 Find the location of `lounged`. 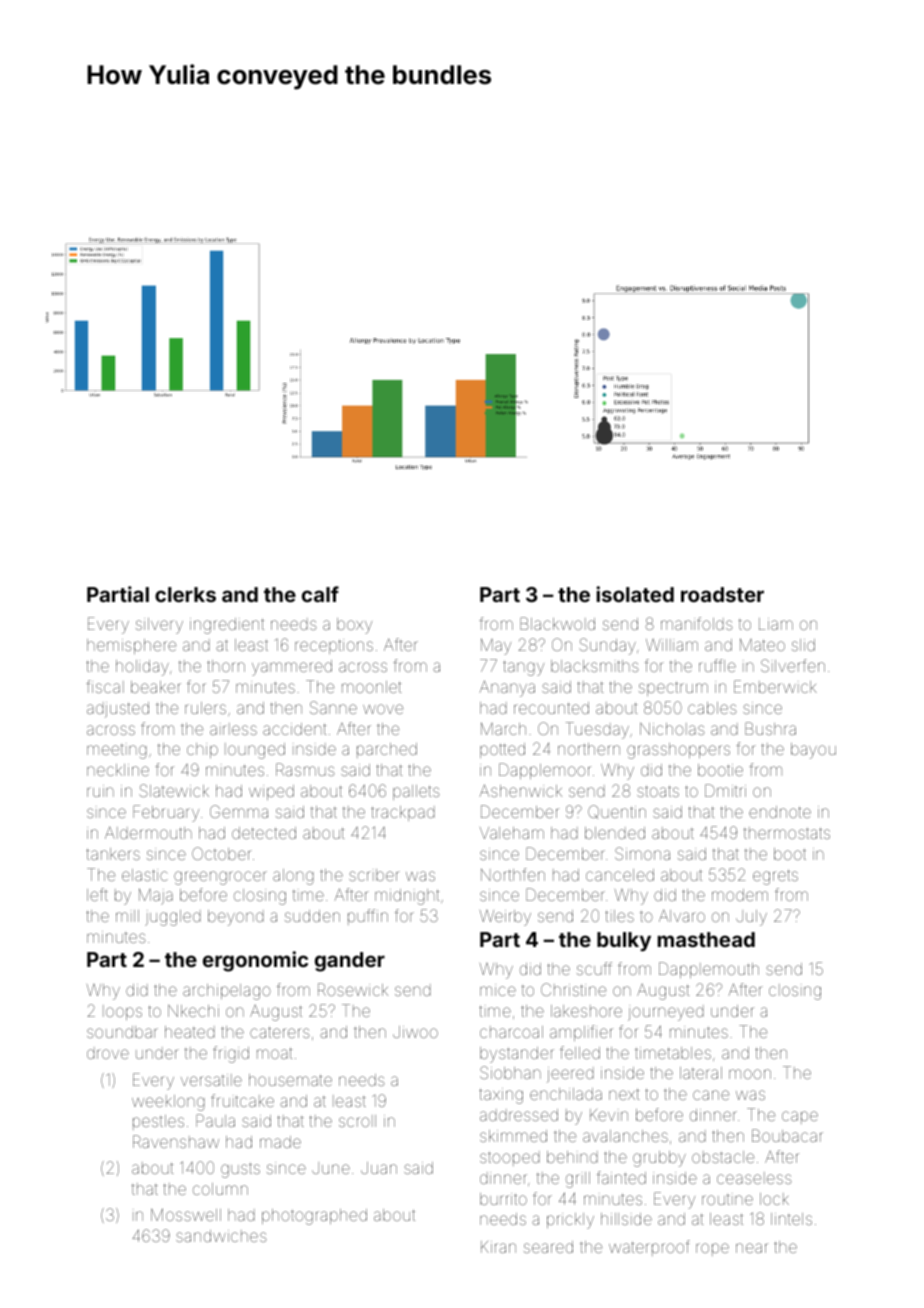

lounged is located at coordinates (255, 751).
